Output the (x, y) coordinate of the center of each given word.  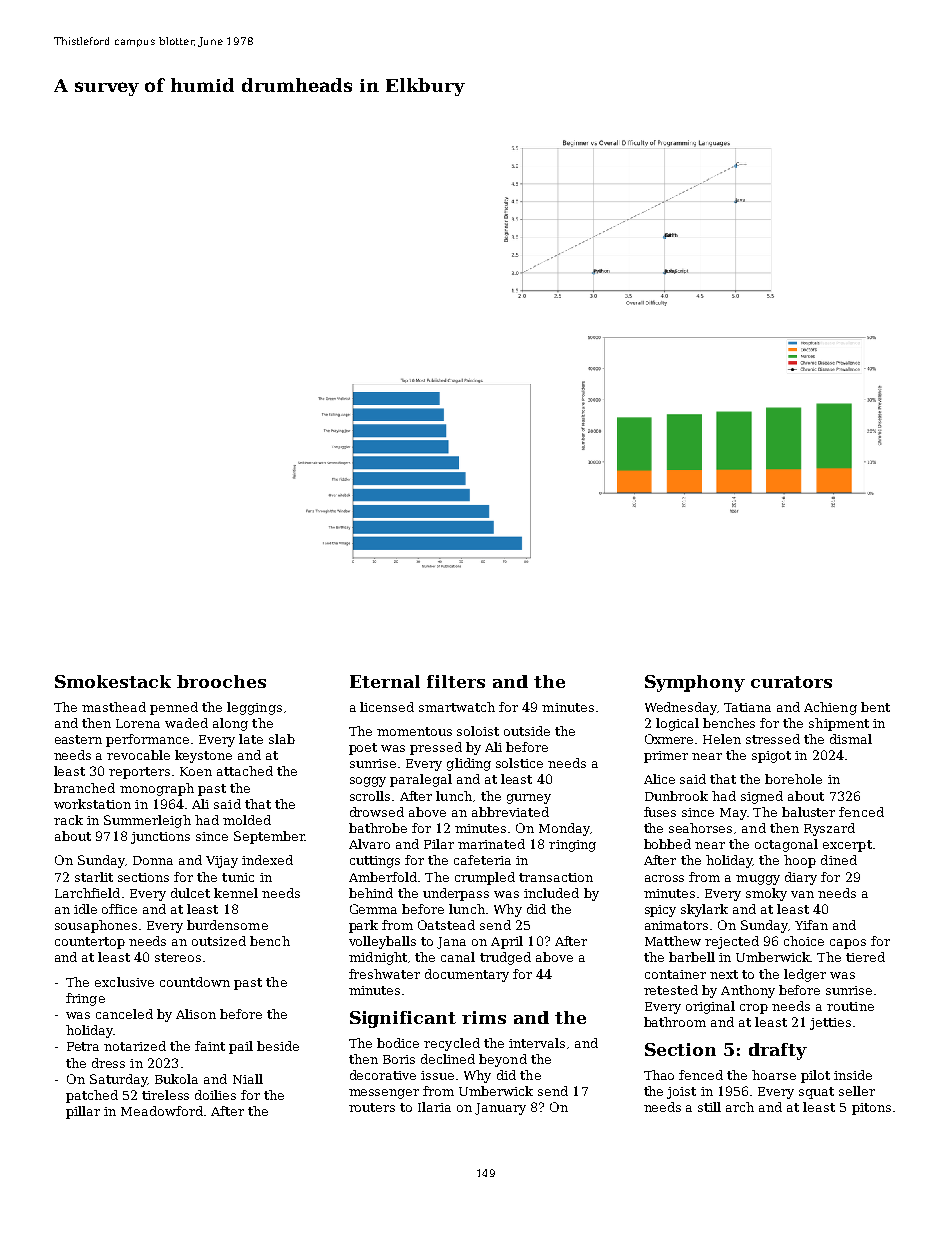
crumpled (485, 878)
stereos (178, 957)
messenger (384, 1094)
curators (791, 682)
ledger (805, 975)
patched (92, 1096)
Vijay (222, 862)
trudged (505, 958)
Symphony (695, 683)
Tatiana (747, 707)
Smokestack (113, 681)
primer (666, 757)
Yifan (811, 925)
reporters (139, 773)
